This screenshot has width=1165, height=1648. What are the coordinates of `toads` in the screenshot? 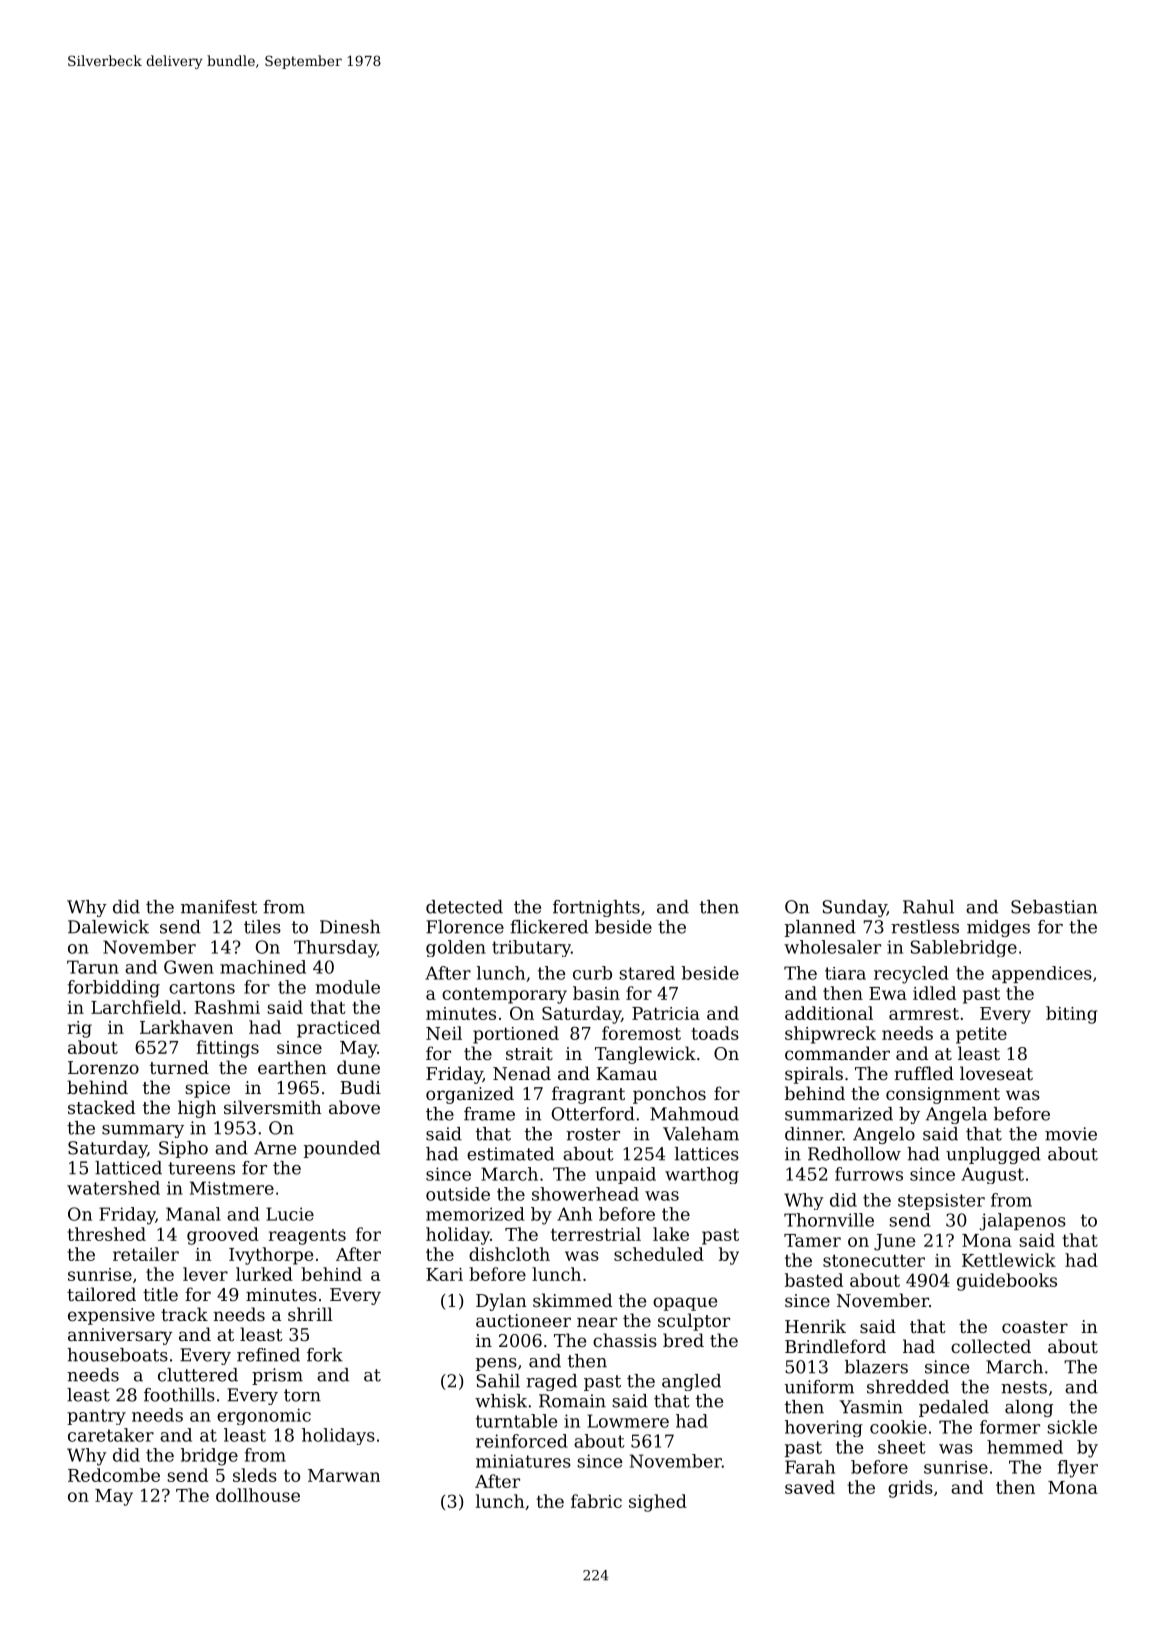 It's located at (715, 1033).
